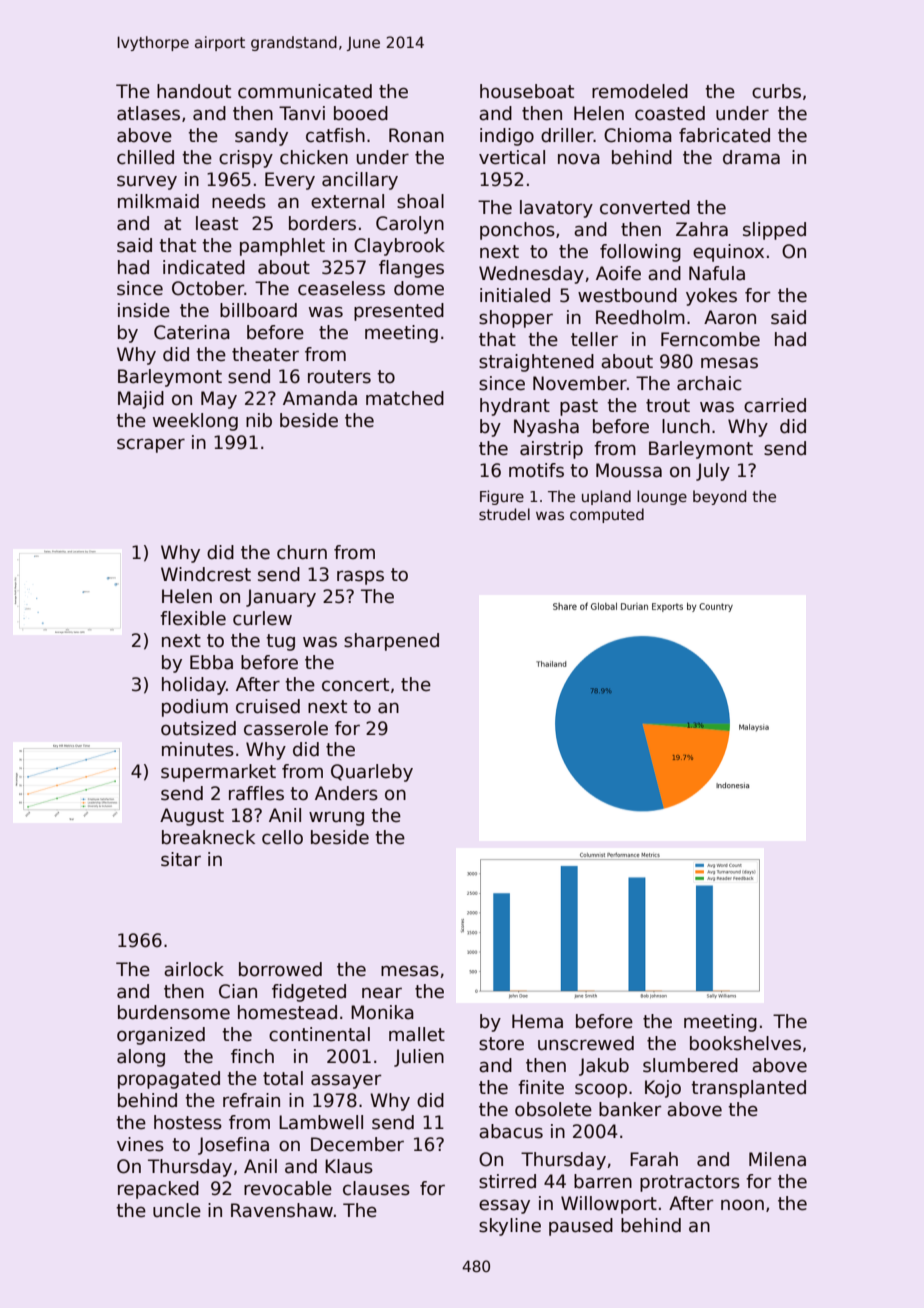 This screenshot has height=1308, width=924. Describe the element at coordinates (336, 818) in the screenshot. I see `wrung` at that location.
